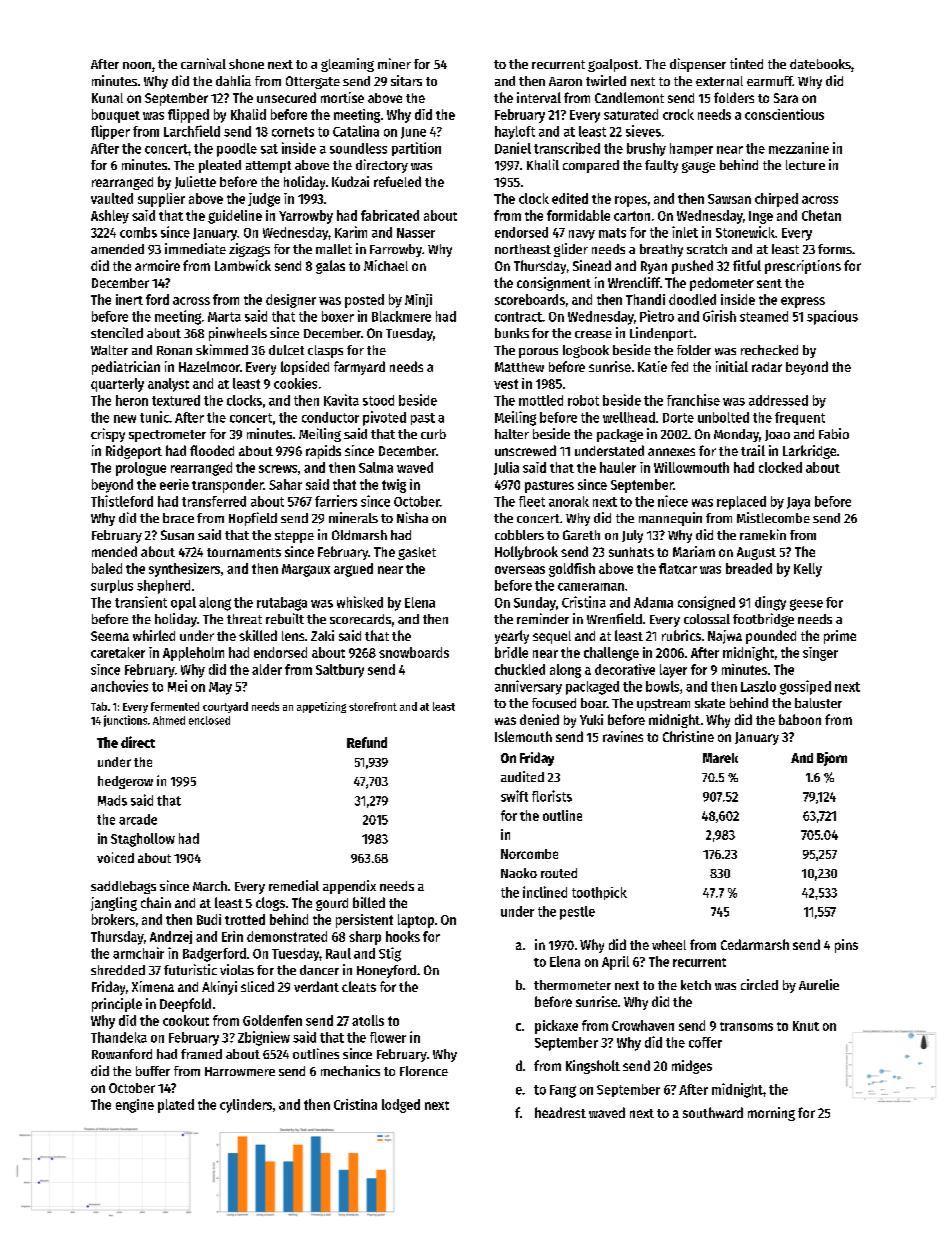 Image resolution: width=952 pixels, height=1233 pixels. I want to click on Kunal, so click(107, 98).
